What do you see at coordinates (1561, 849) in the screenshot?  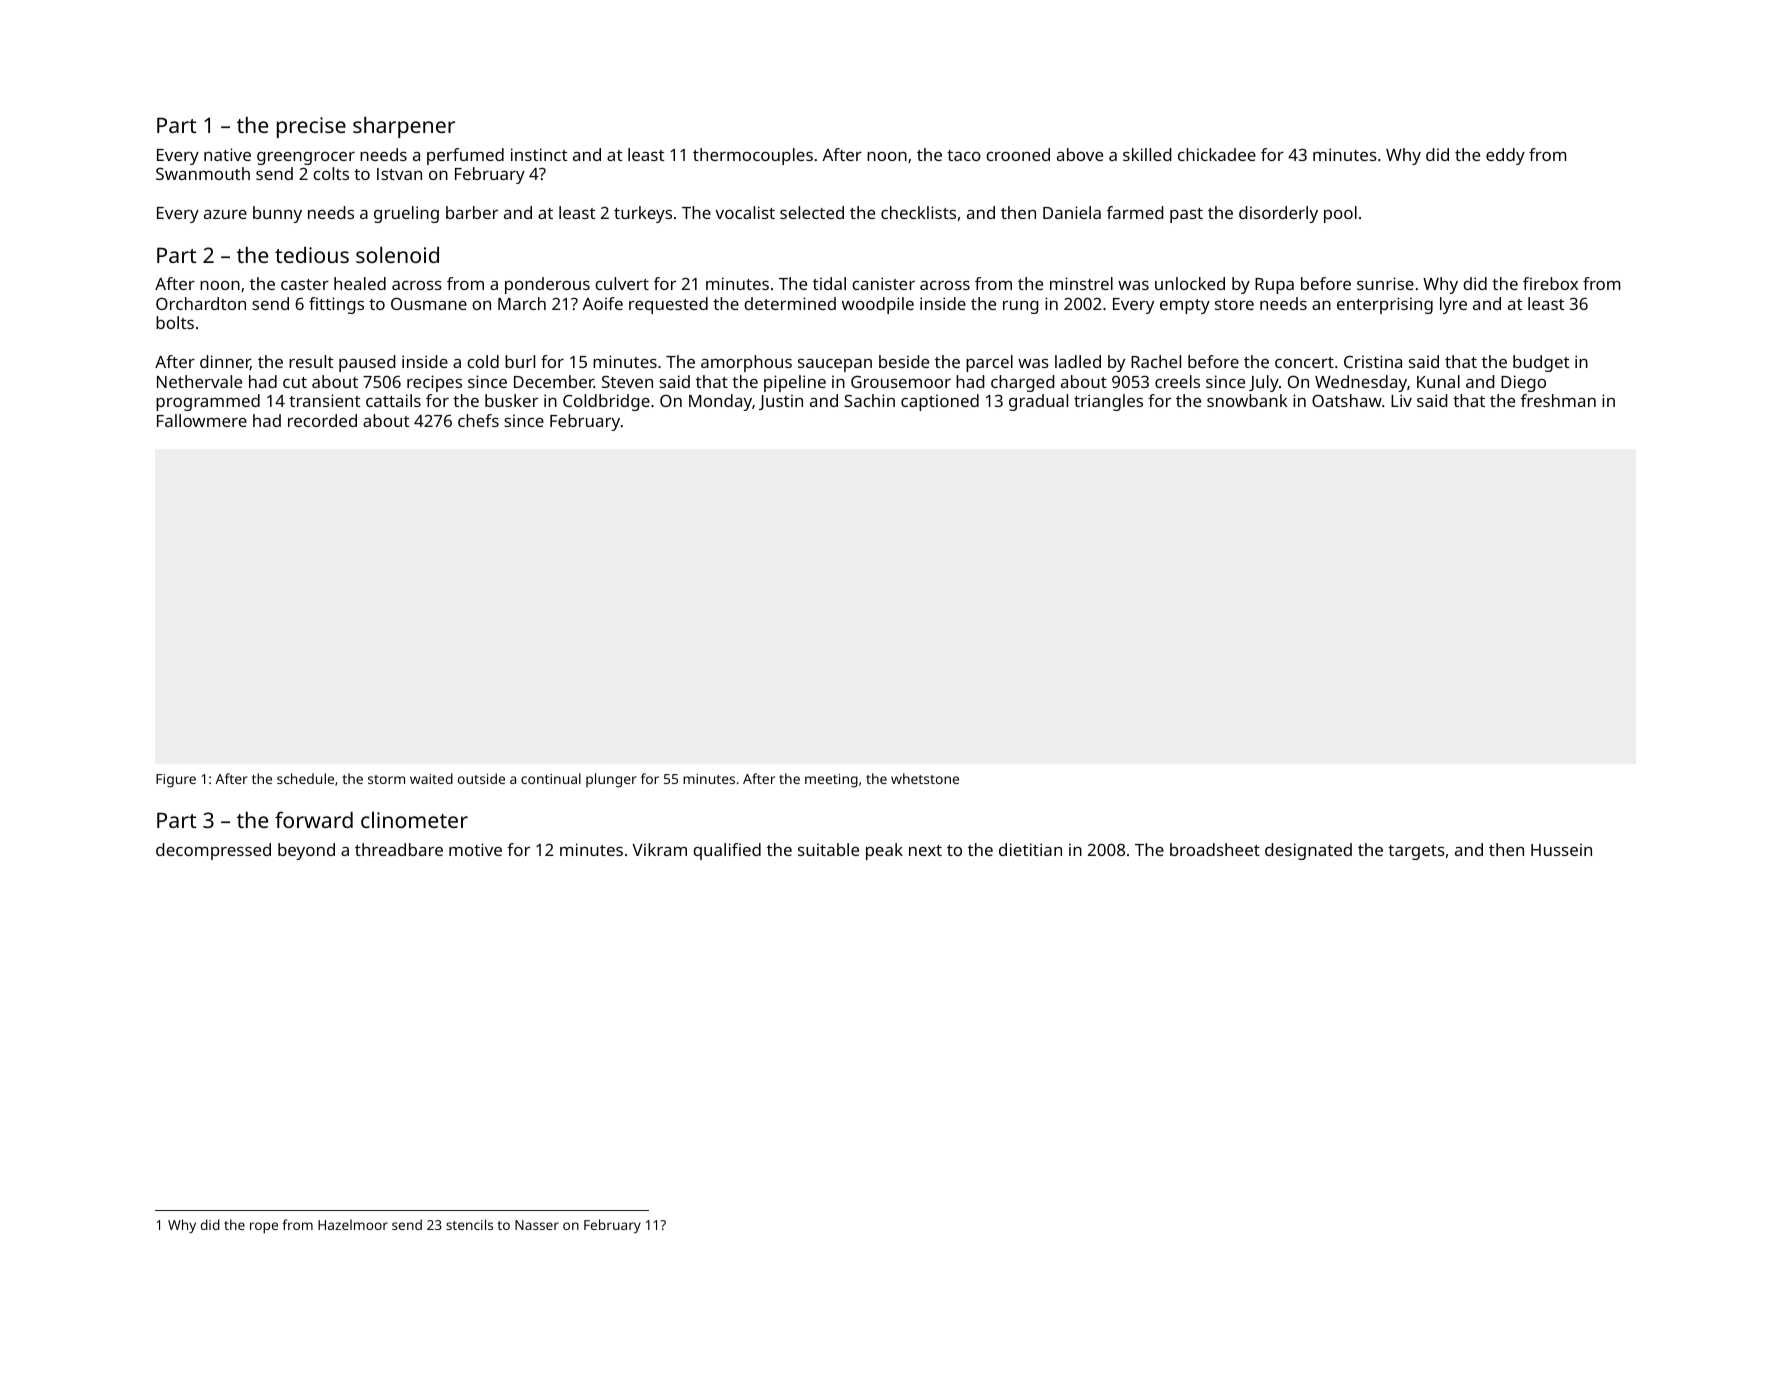 I see `Hussein` at bounding box center [1561, 849].
